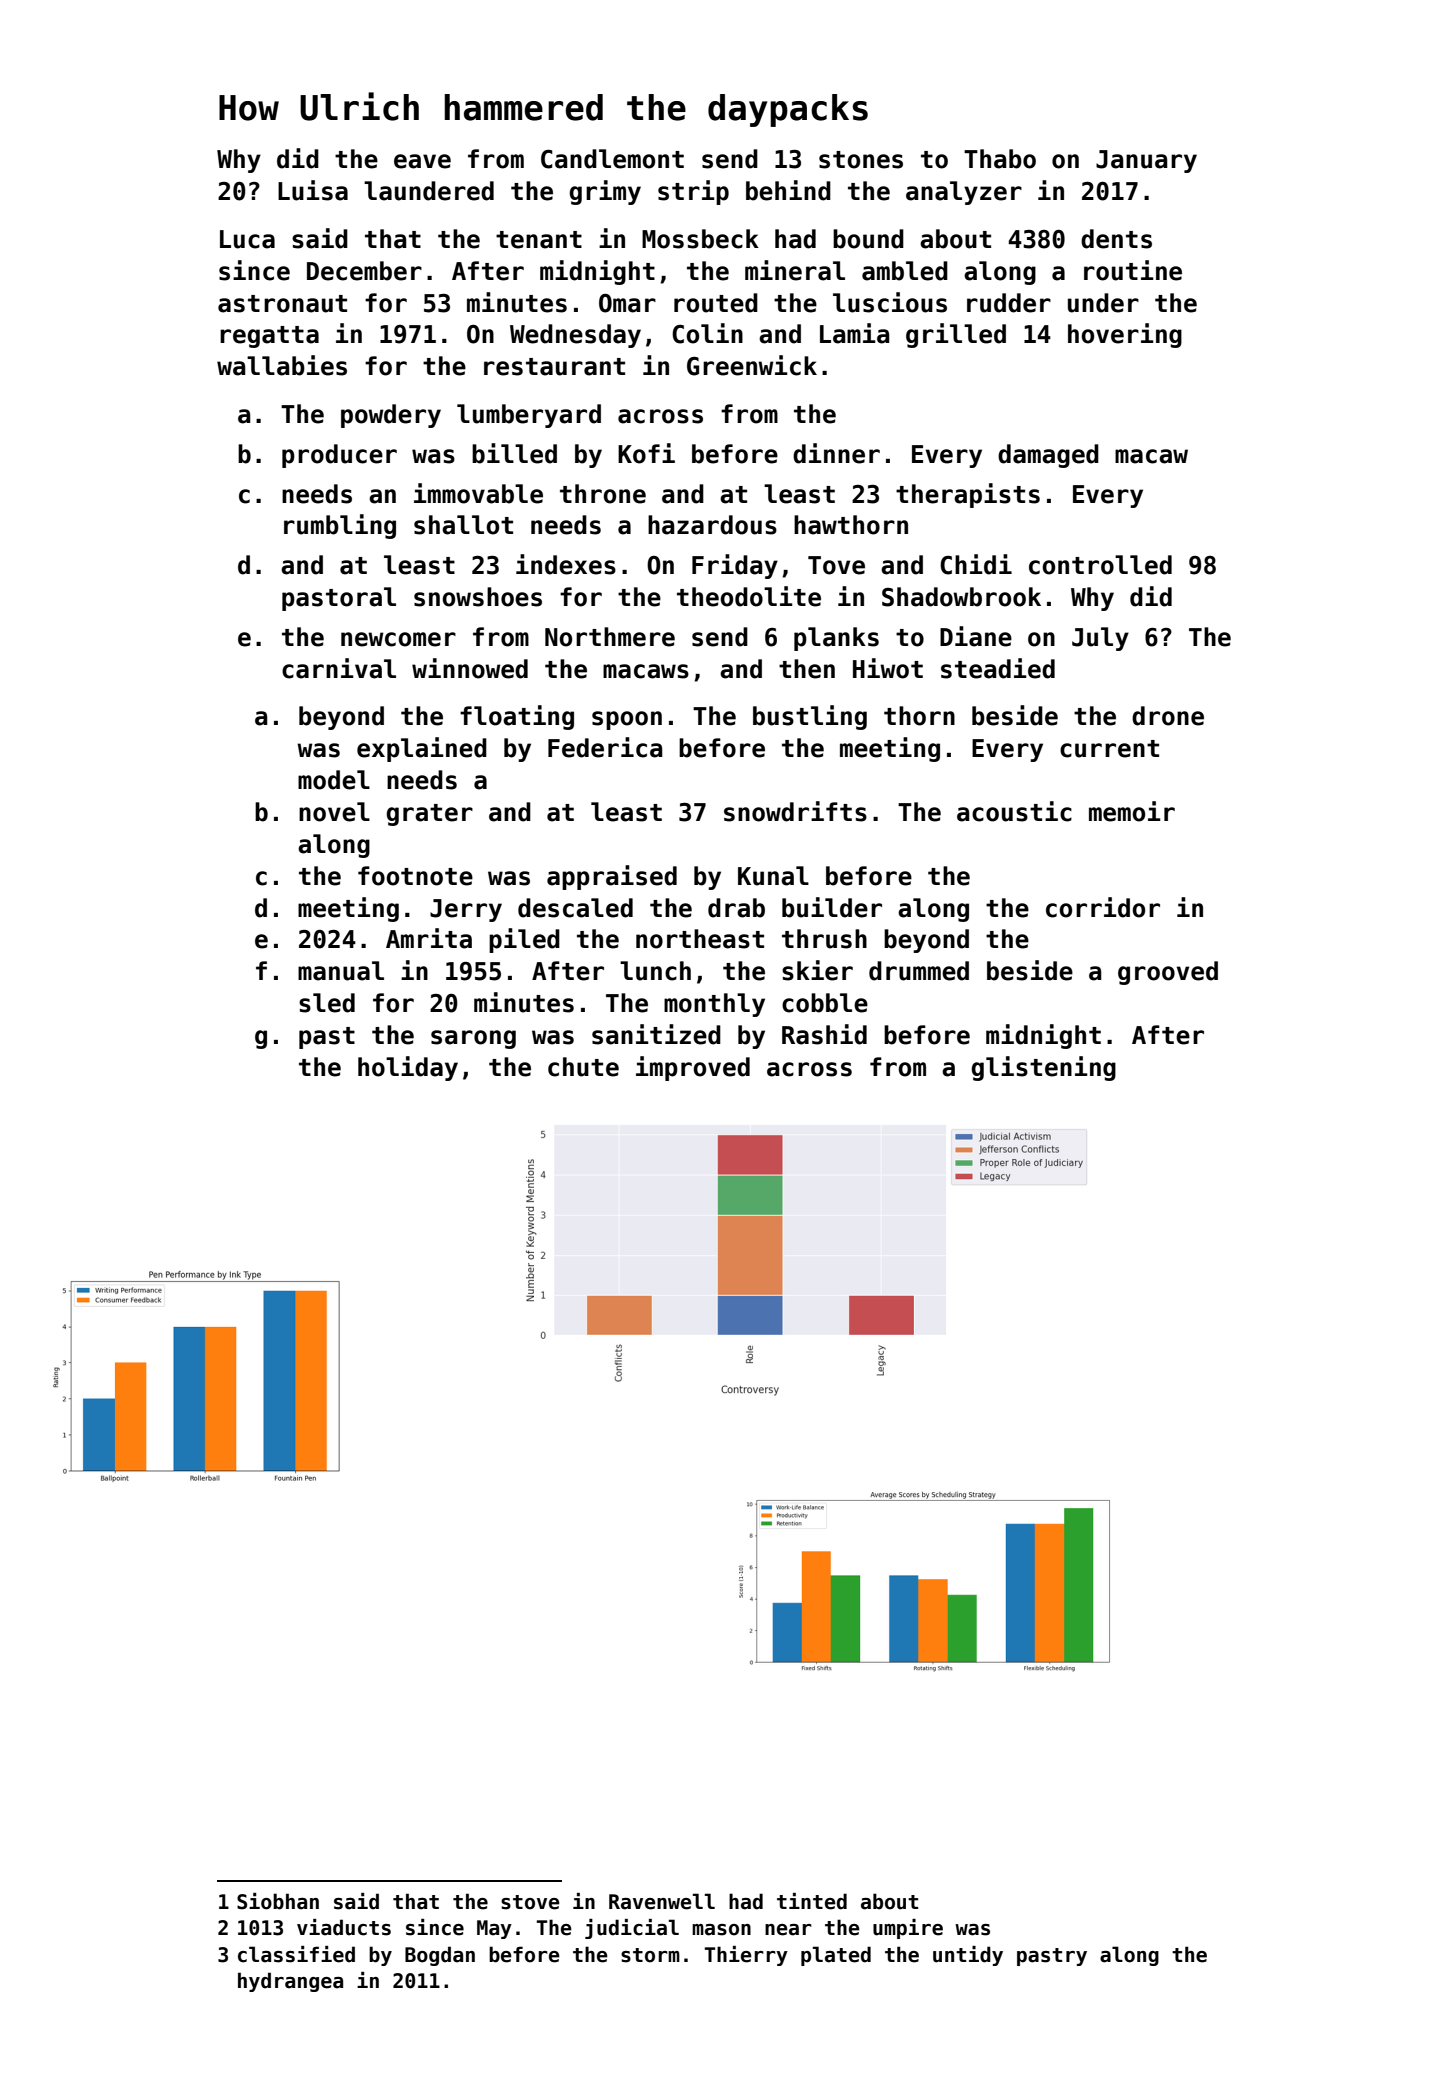 This screenshot has height=2100, width=1450. I want to click on Candlemont, so click(612, 159).
